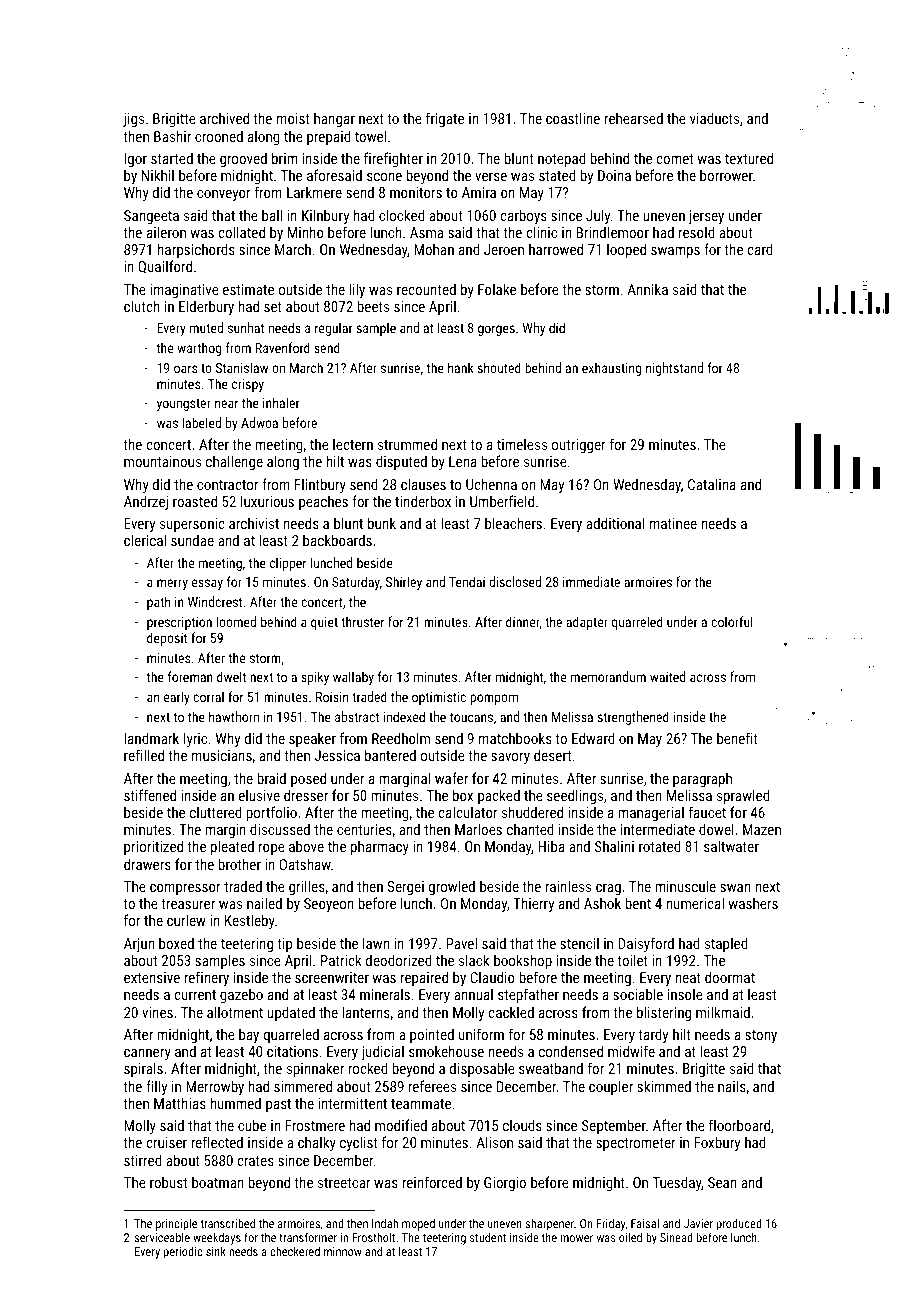  I want to click on outrigger, so click(579, 446).
